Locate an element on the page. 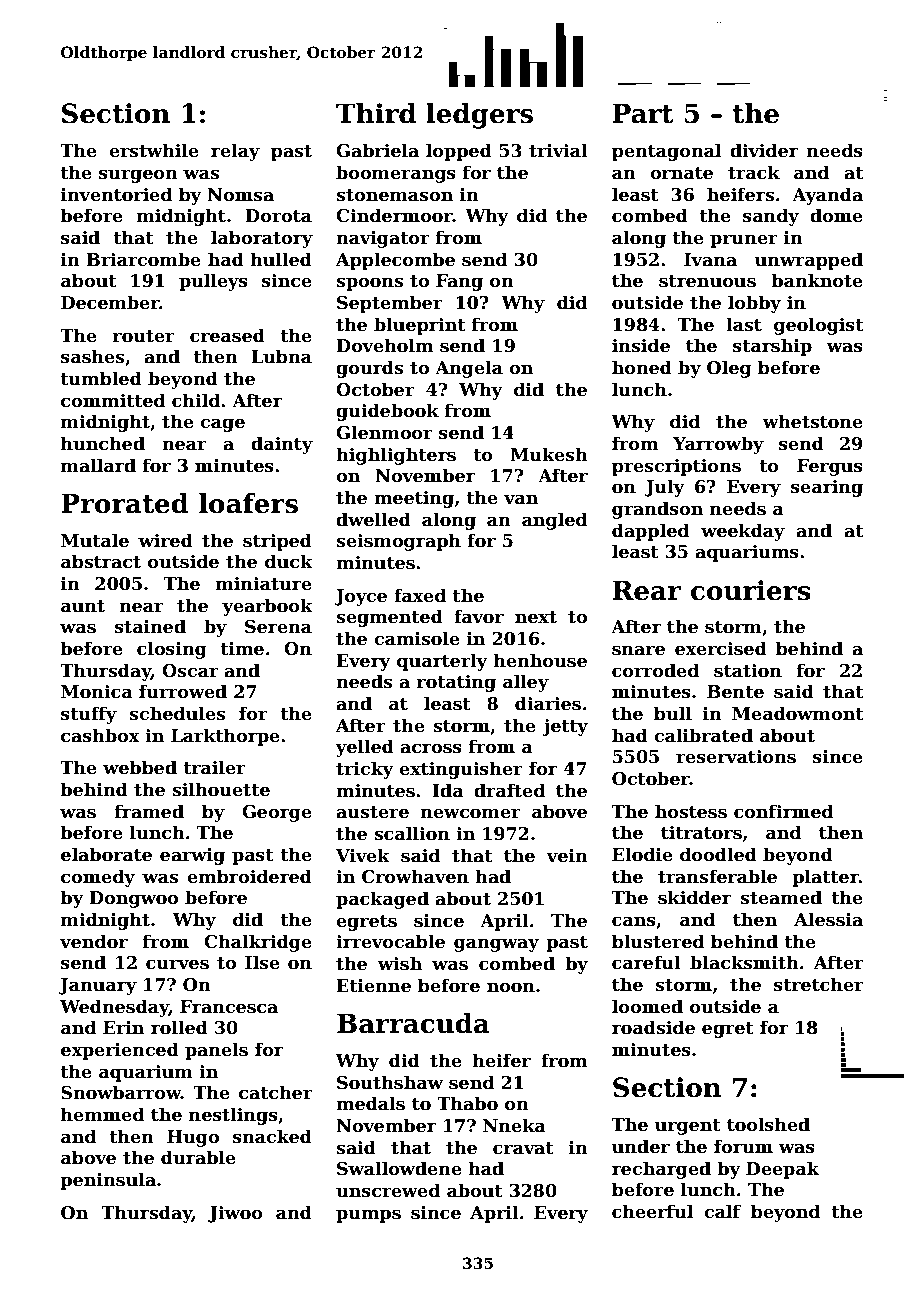  vein is located at coordinates (567, 856).
